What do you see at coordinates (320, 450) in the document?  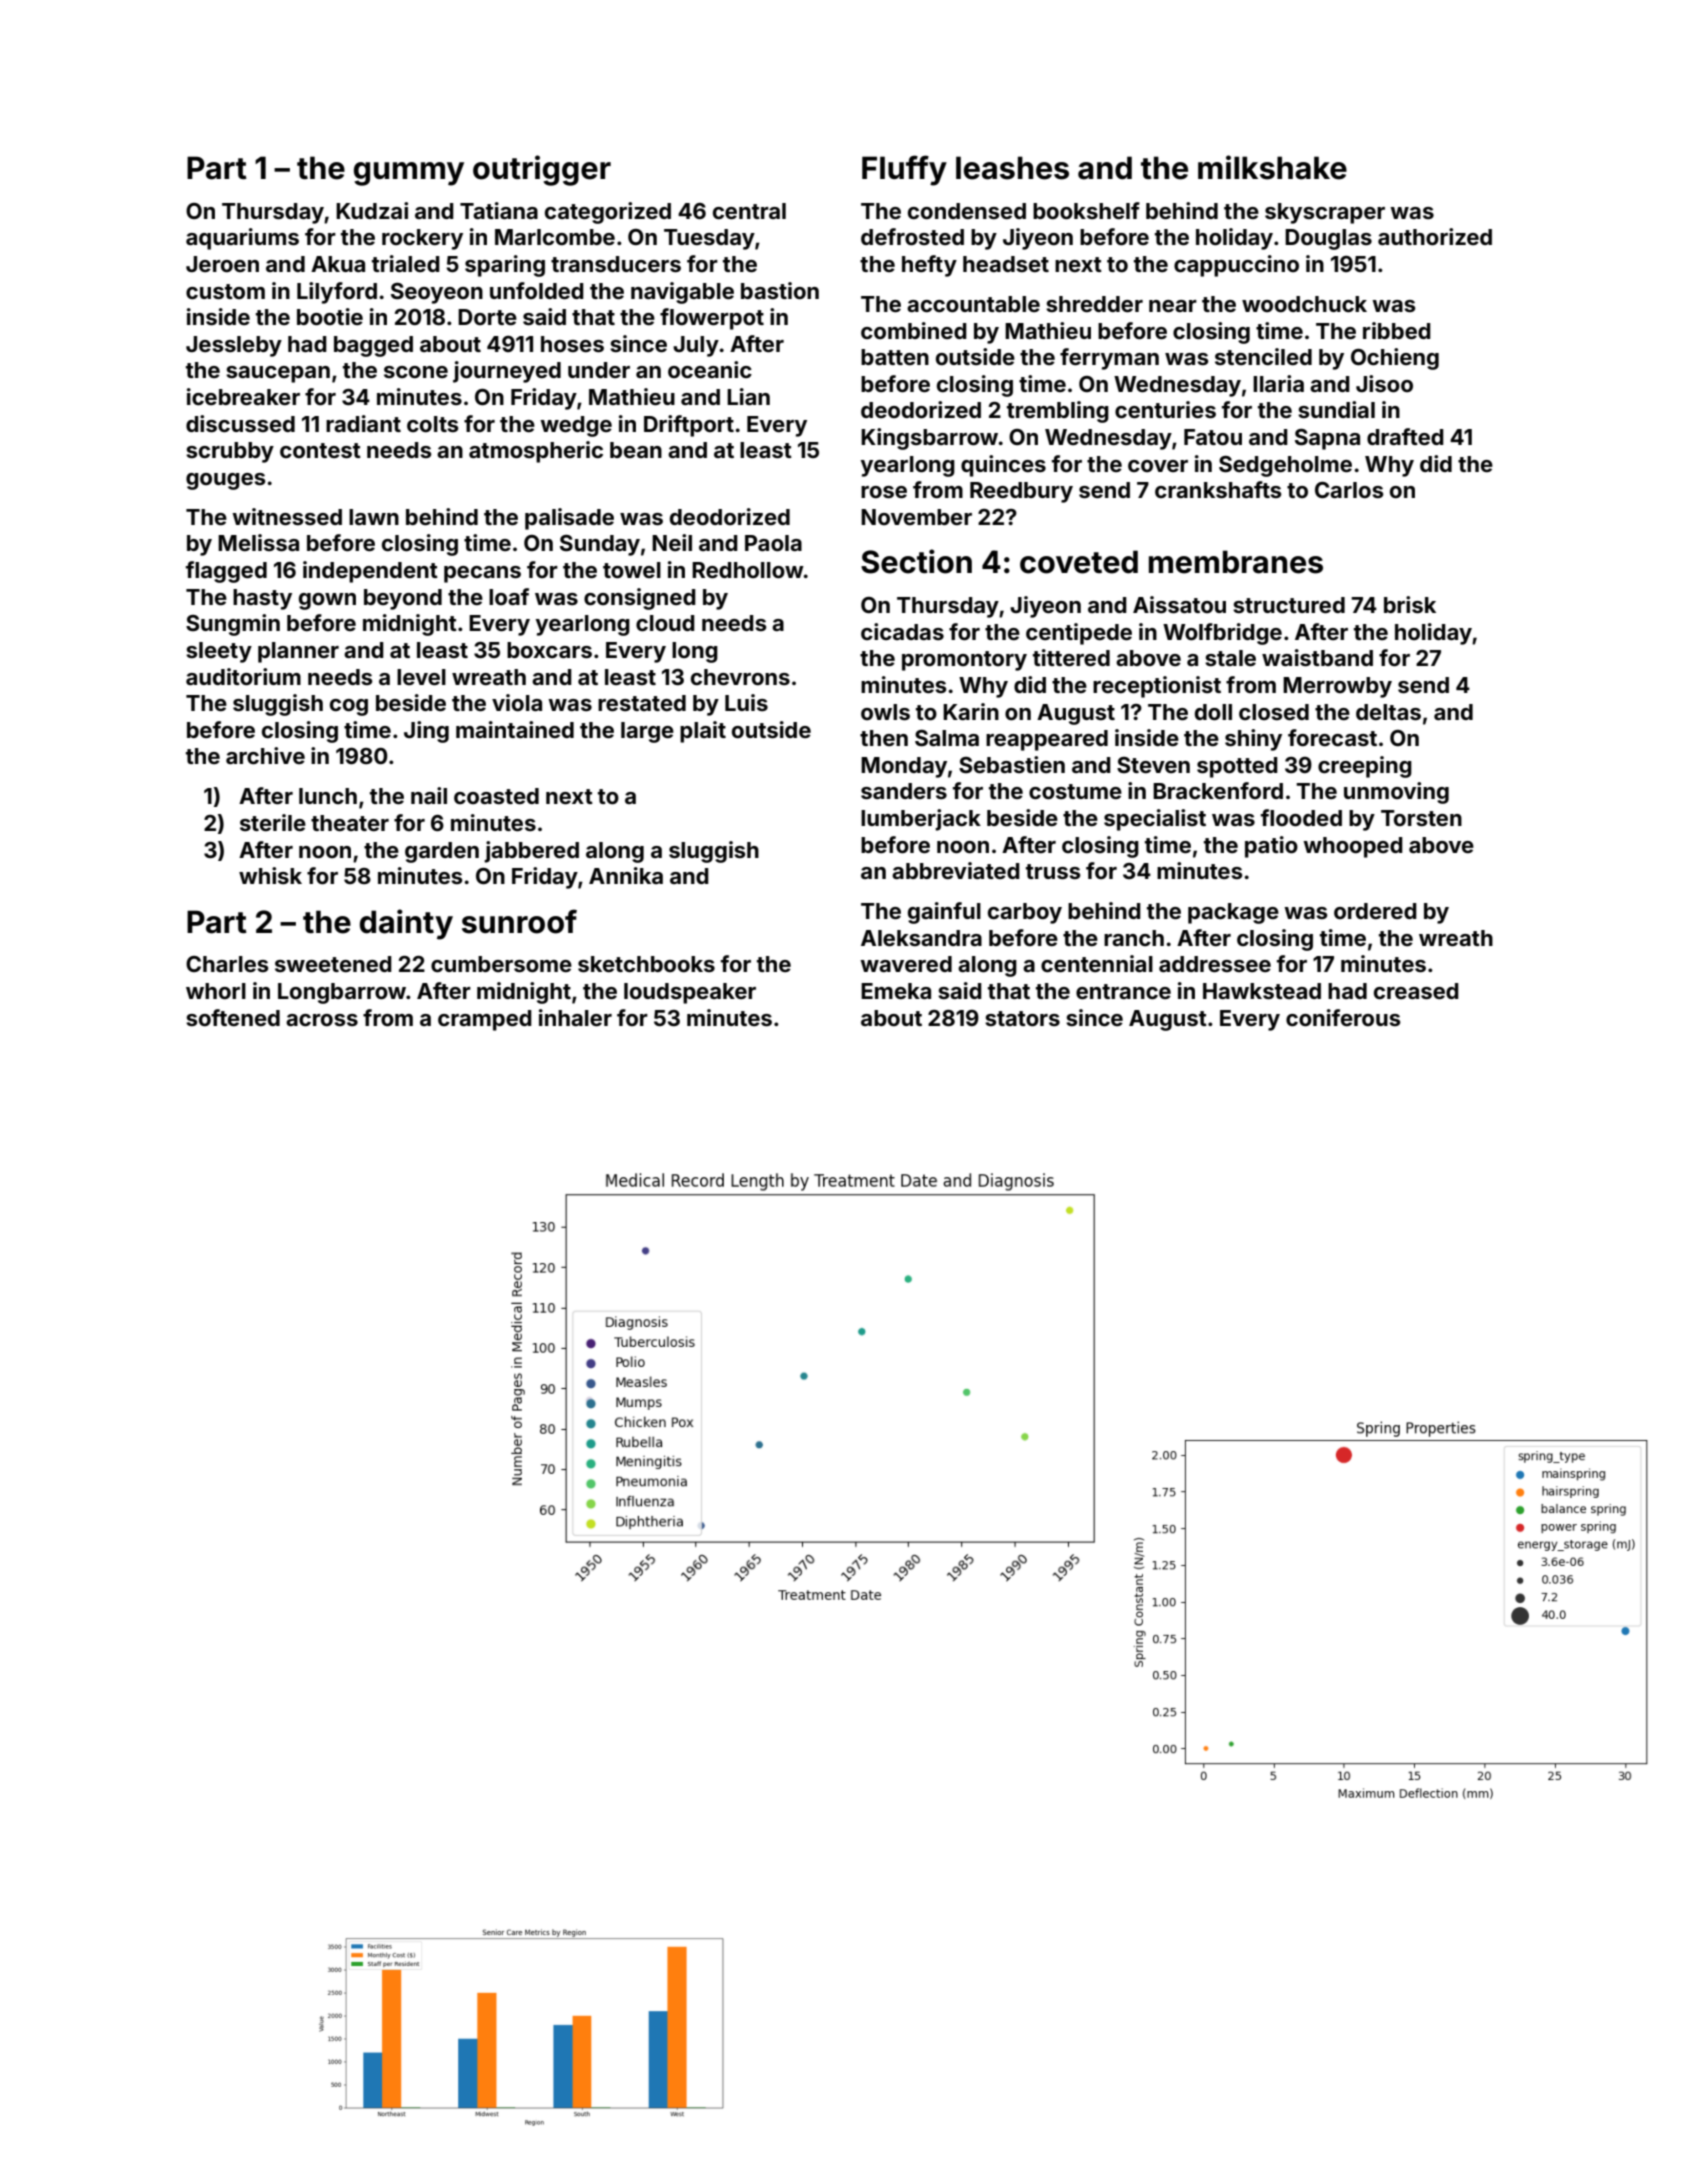 I see `contest` at bounding box center [320, 450].
